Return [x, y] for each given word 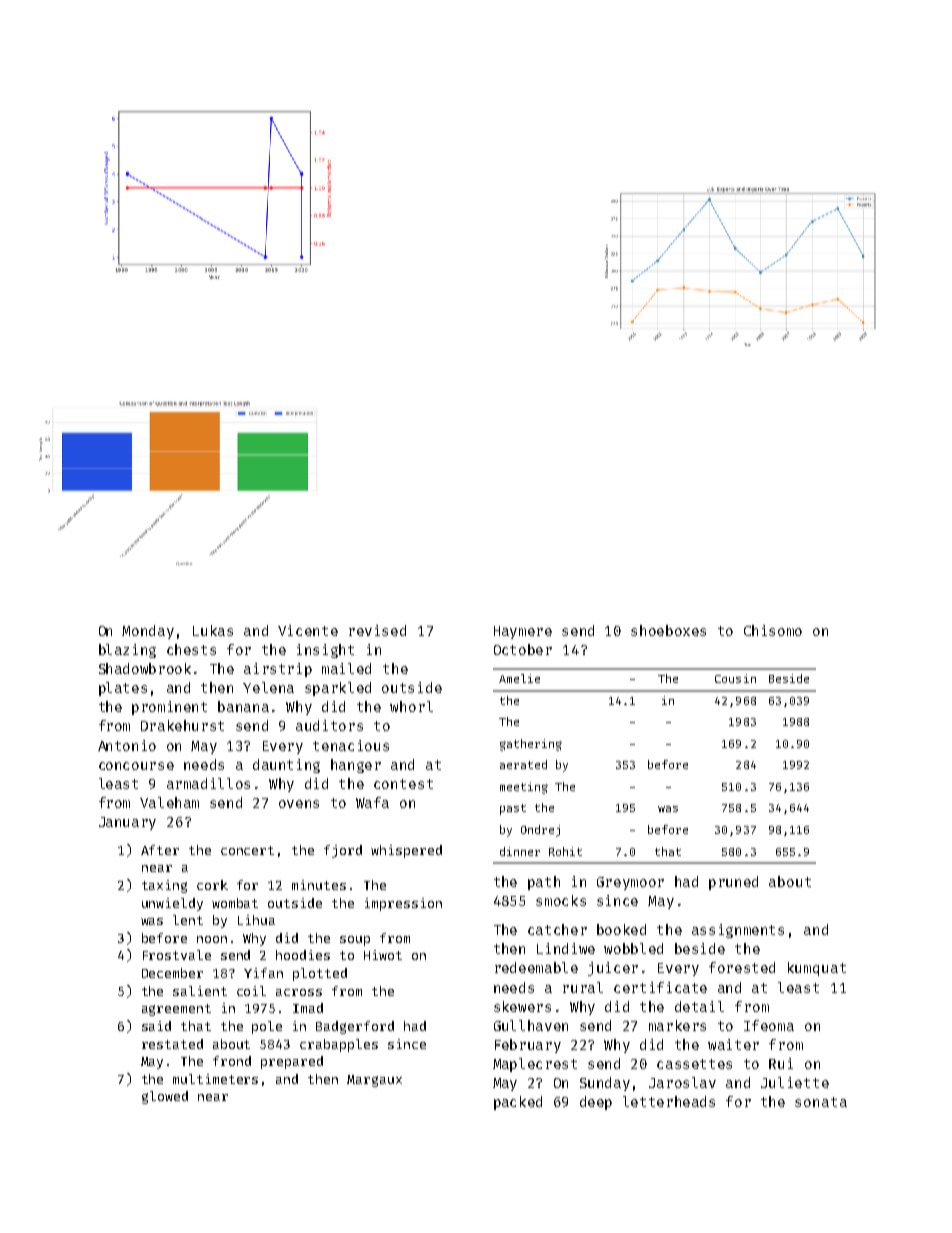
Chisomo [773, 630]
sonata [821, 1102]
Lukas [213, 630]
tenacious [351, 745]
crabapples [339, 1045]
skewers [522, 1006]
